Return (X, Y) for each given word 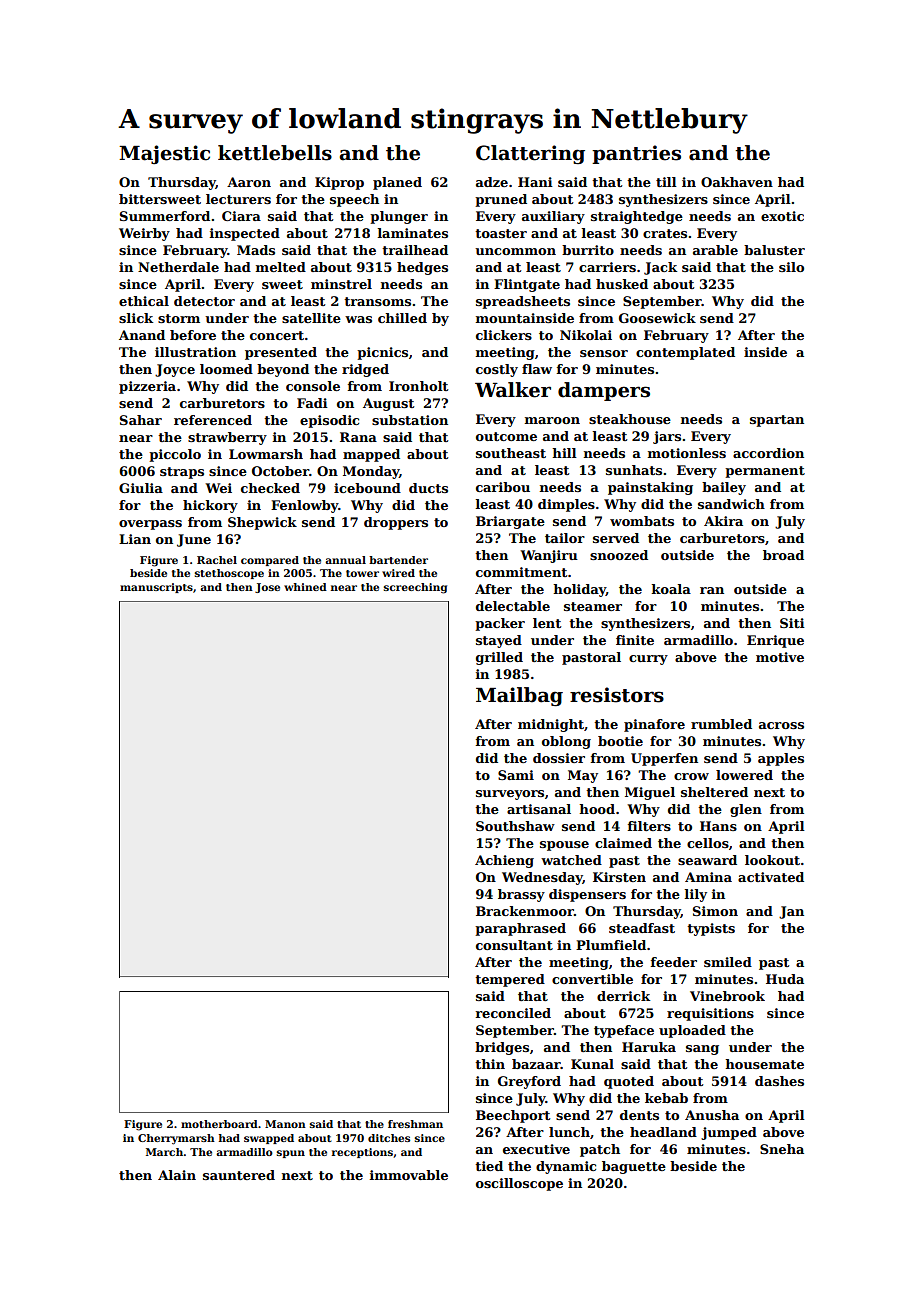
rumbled (721, 724)
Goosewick (657, 318)
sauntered (239, 1175)
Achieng (504, 861)
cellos (708, 843)
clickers (504, 335)
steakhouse (630, 419)
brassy (521, 895)
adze (492, 182)
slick (136, 318)
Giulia (141, 488)
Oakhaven (737, 182)
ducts (428, 488)
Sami (516, 775)
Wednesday (542, 878)
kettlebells (275, 153)
